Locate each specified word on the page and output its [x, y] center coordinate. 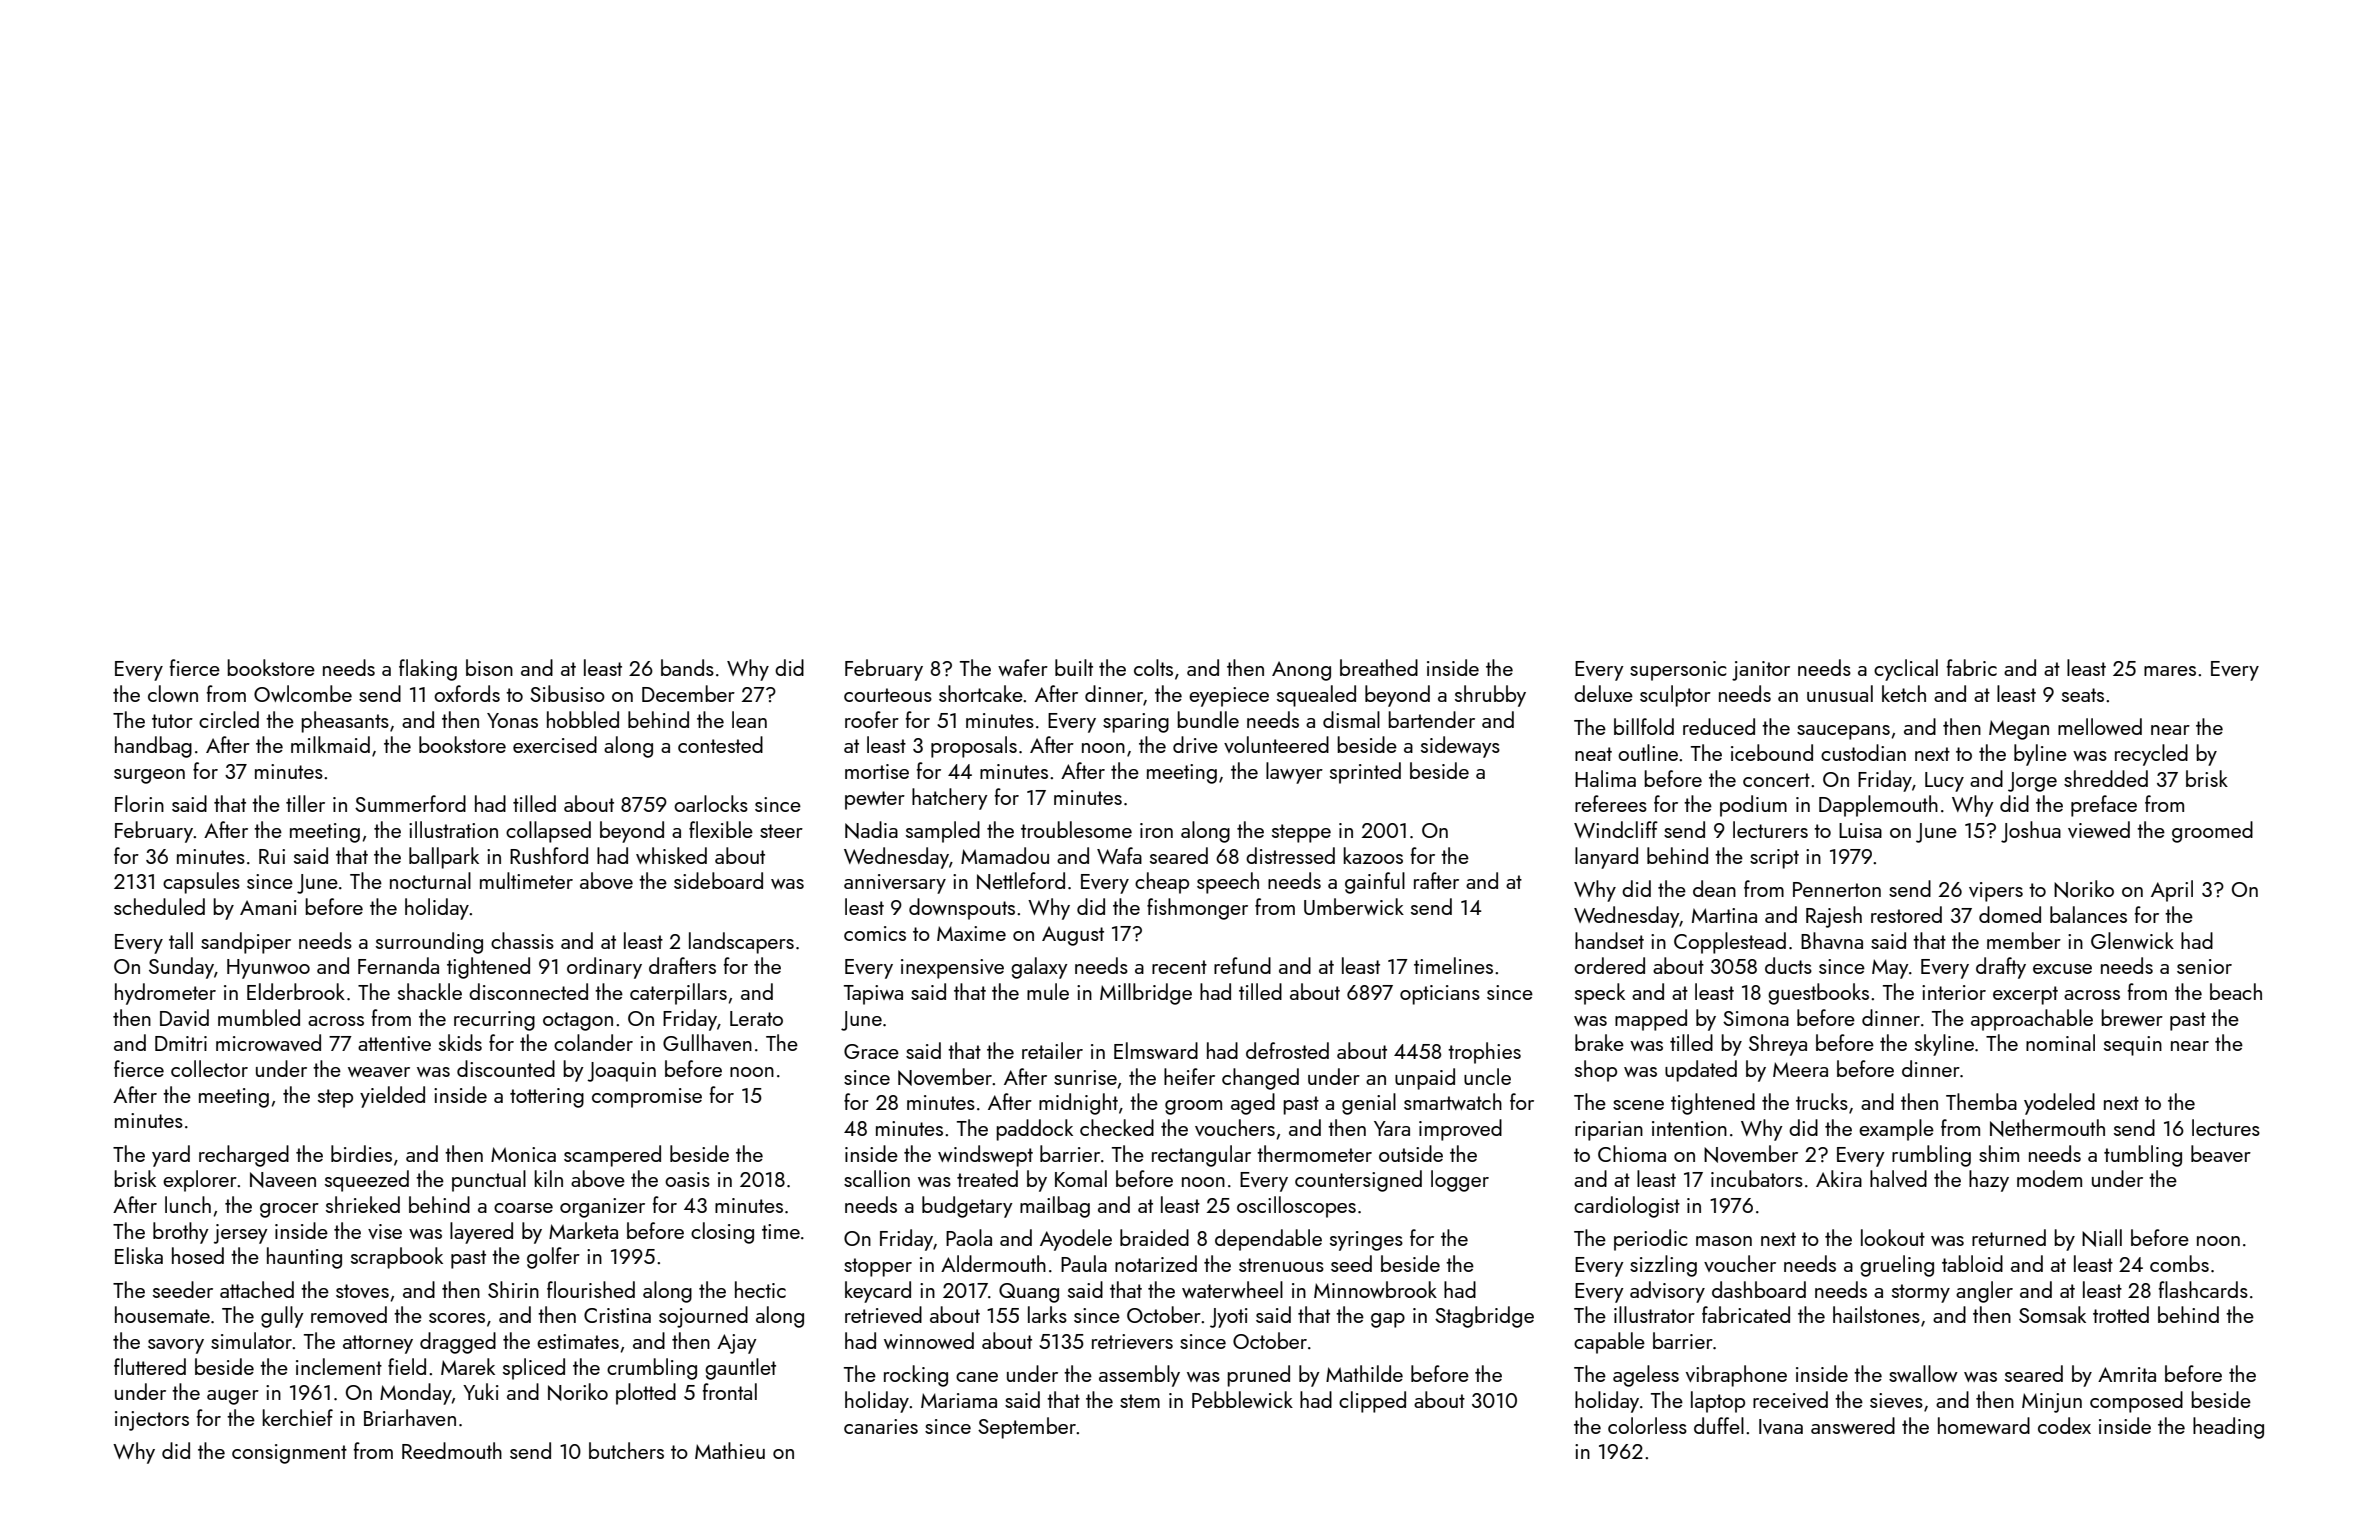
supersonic [1678, 671]
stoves [362, 1291]
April [2172, 891]
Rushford [549, 855]
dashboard [1759, 1289]
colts [1153, 667]
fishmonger [1197, 909]
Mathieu [730, 1450]
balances [2088, 914]
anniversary [895, 884]
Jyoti [1229, 1318]
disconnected [528, 991]
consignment [289, 1454]
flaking [428, 670]
